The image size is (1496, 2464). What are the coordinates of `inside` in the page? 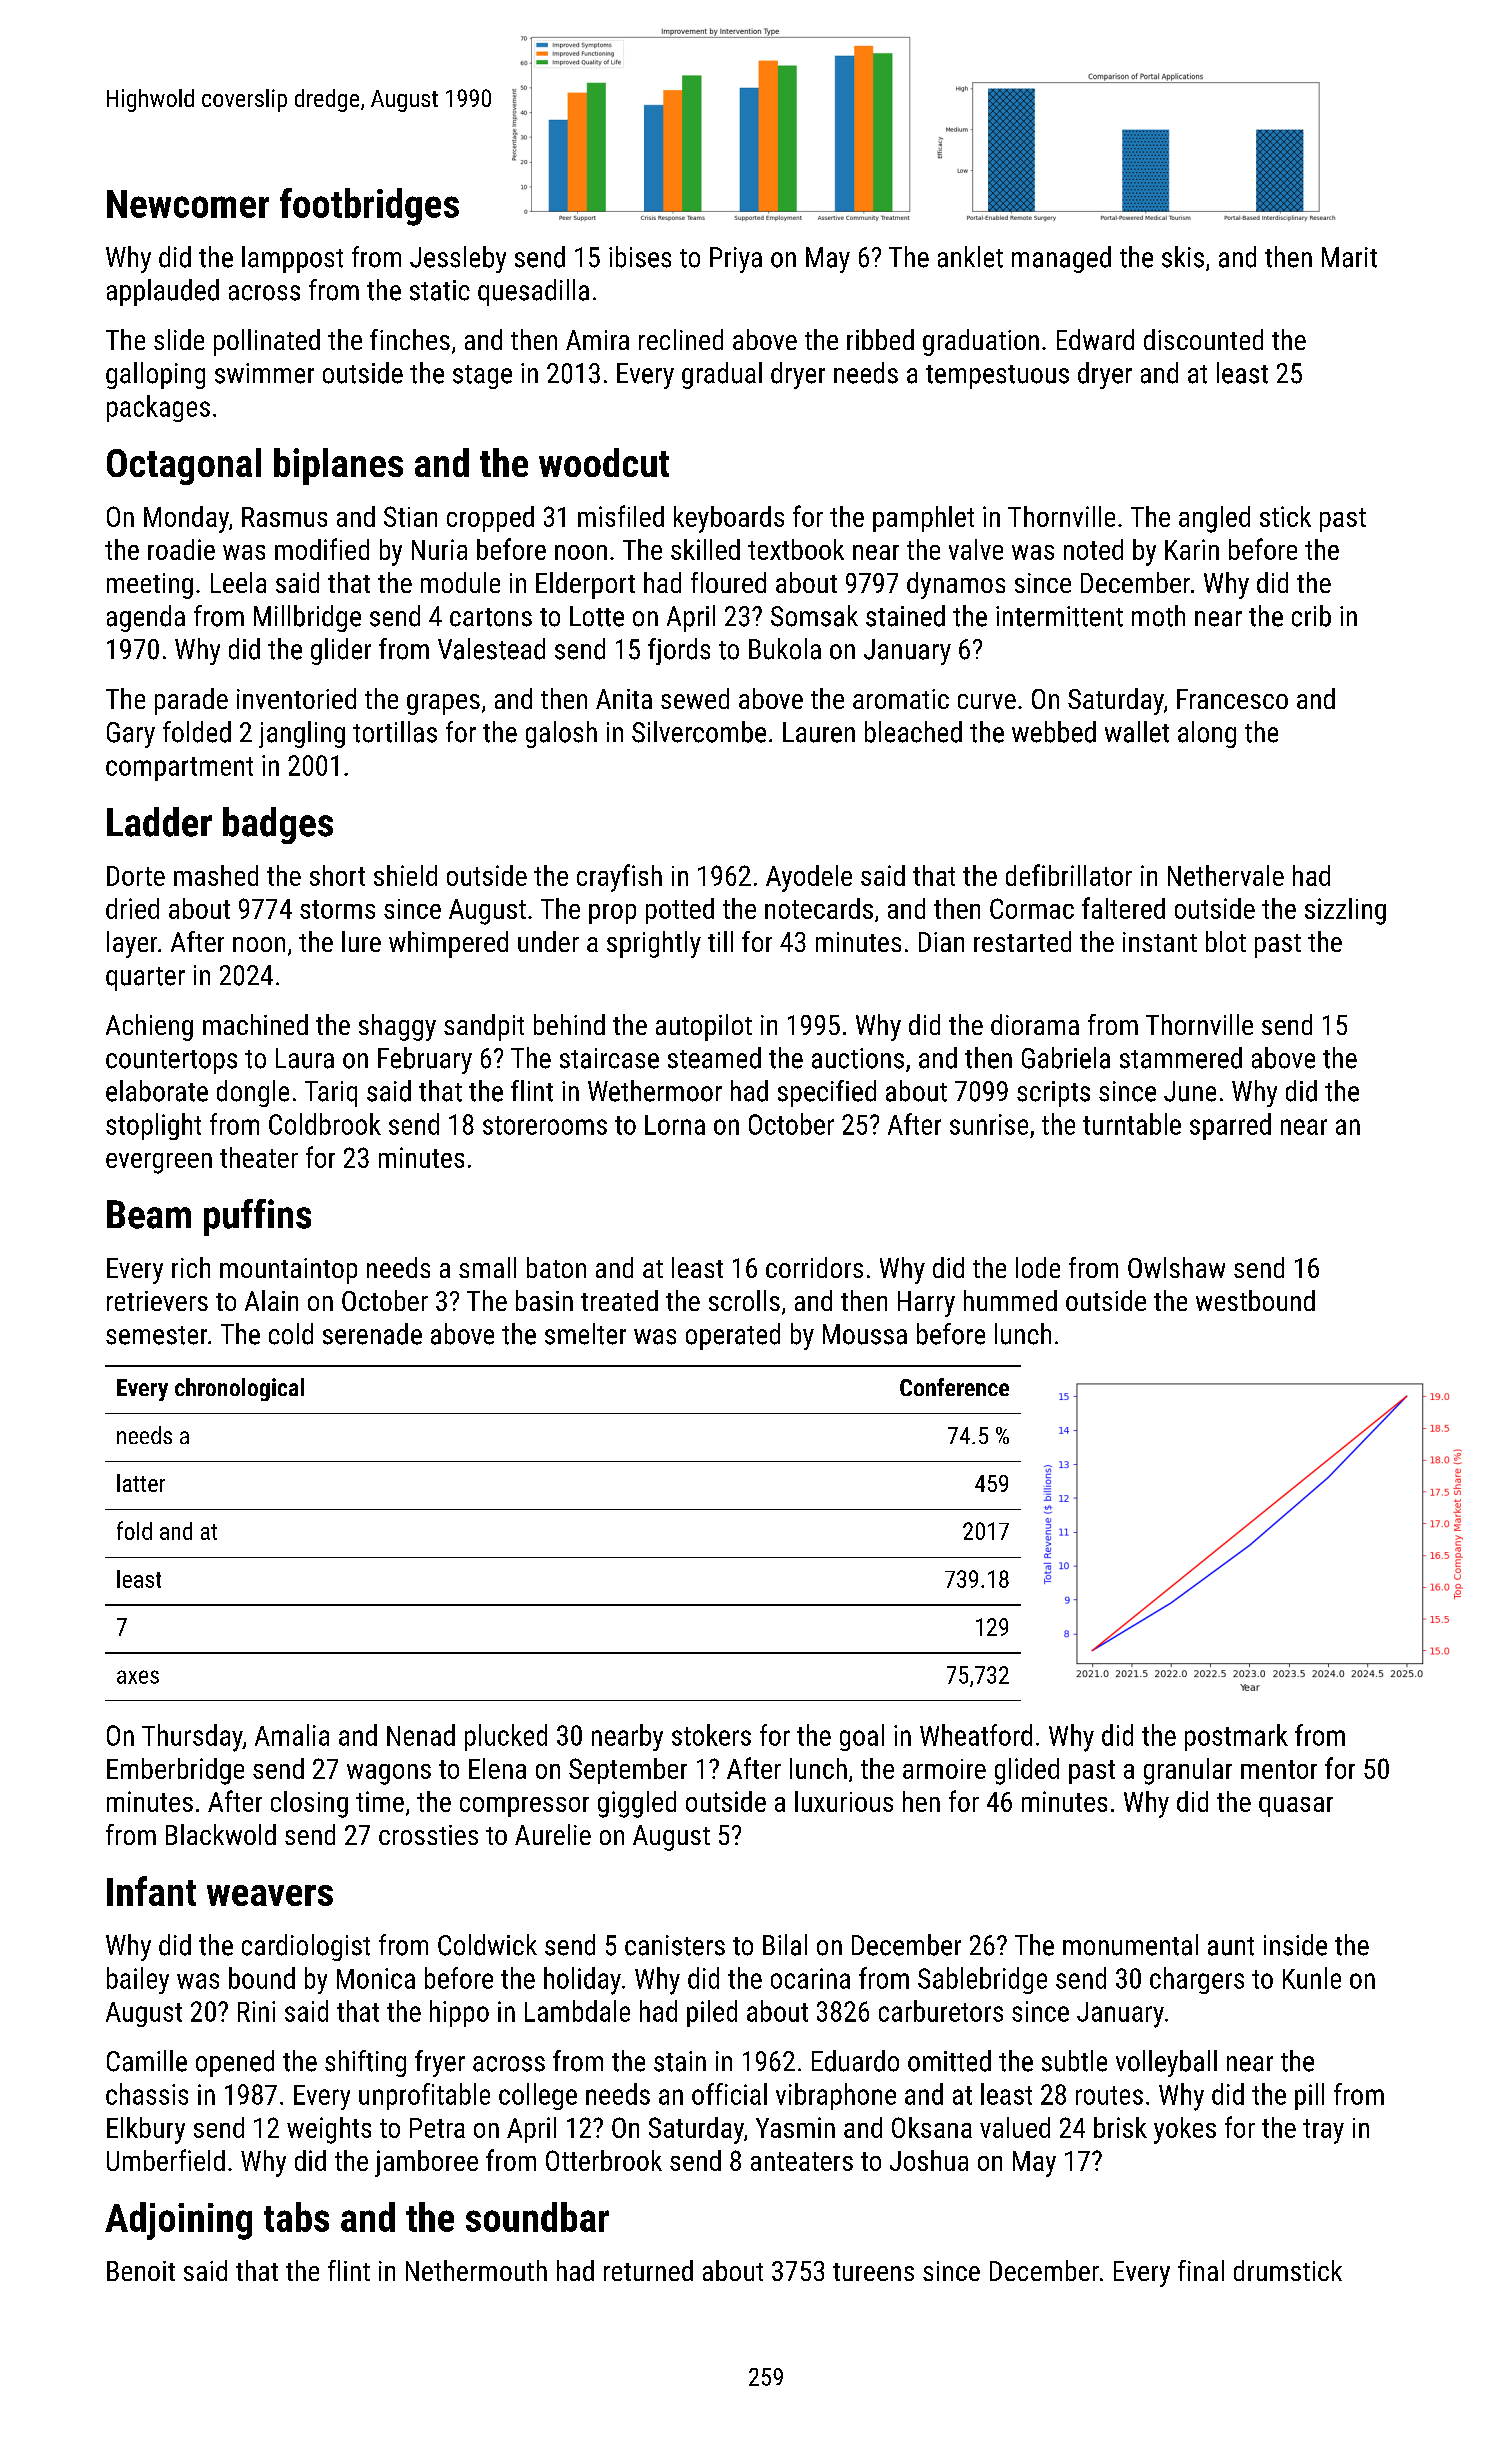 It's located at (1295, 1945).
